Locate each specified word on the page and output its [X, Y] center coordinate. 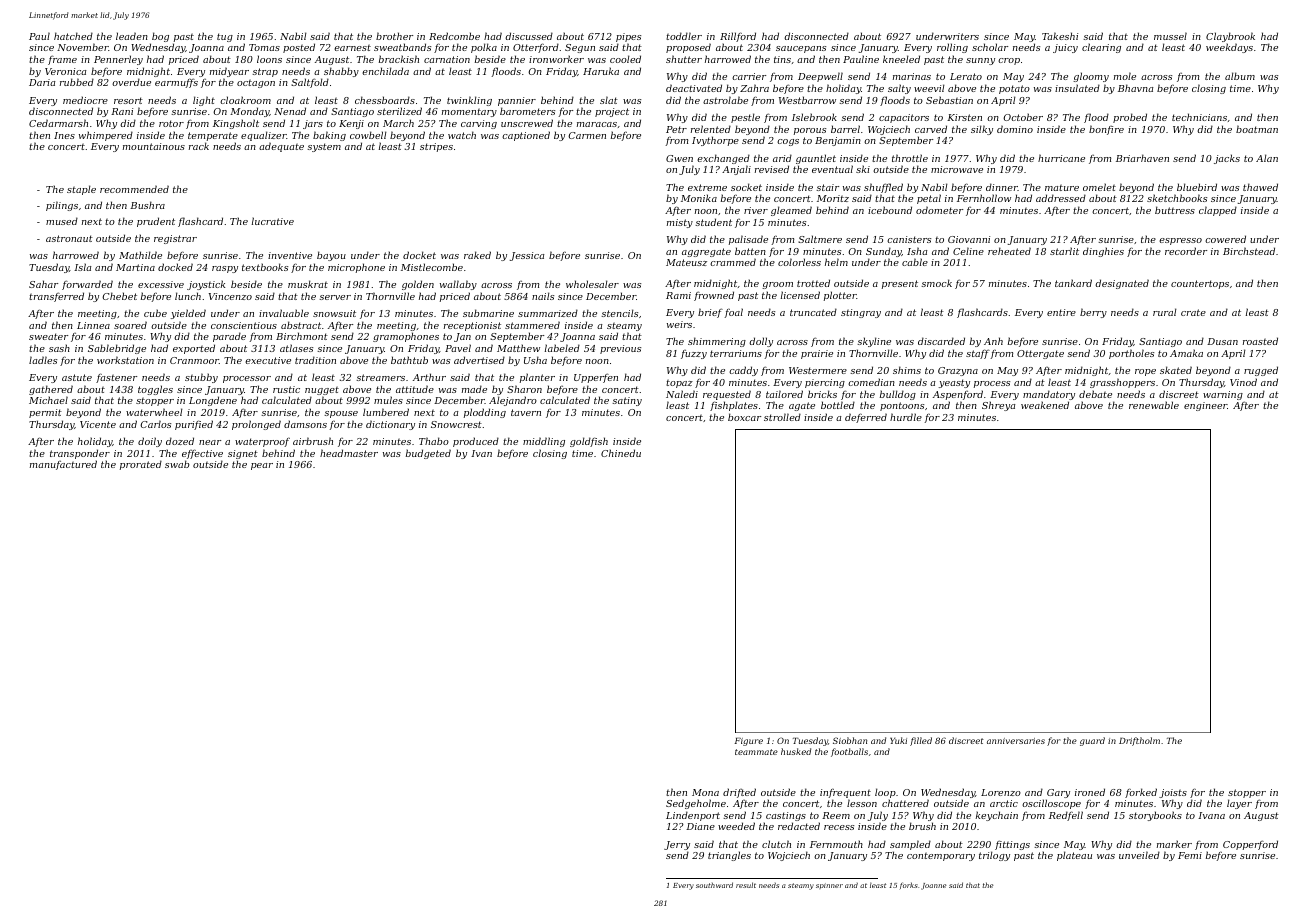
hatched [73, 36]
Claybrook [1230, 38]
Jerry [677, 846]
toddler [684, 36]
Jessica [527, 256]
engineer [1205, 406]
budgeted [428, 454]
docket [419, 255]
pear [262, 466]
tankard [1073, 283]
